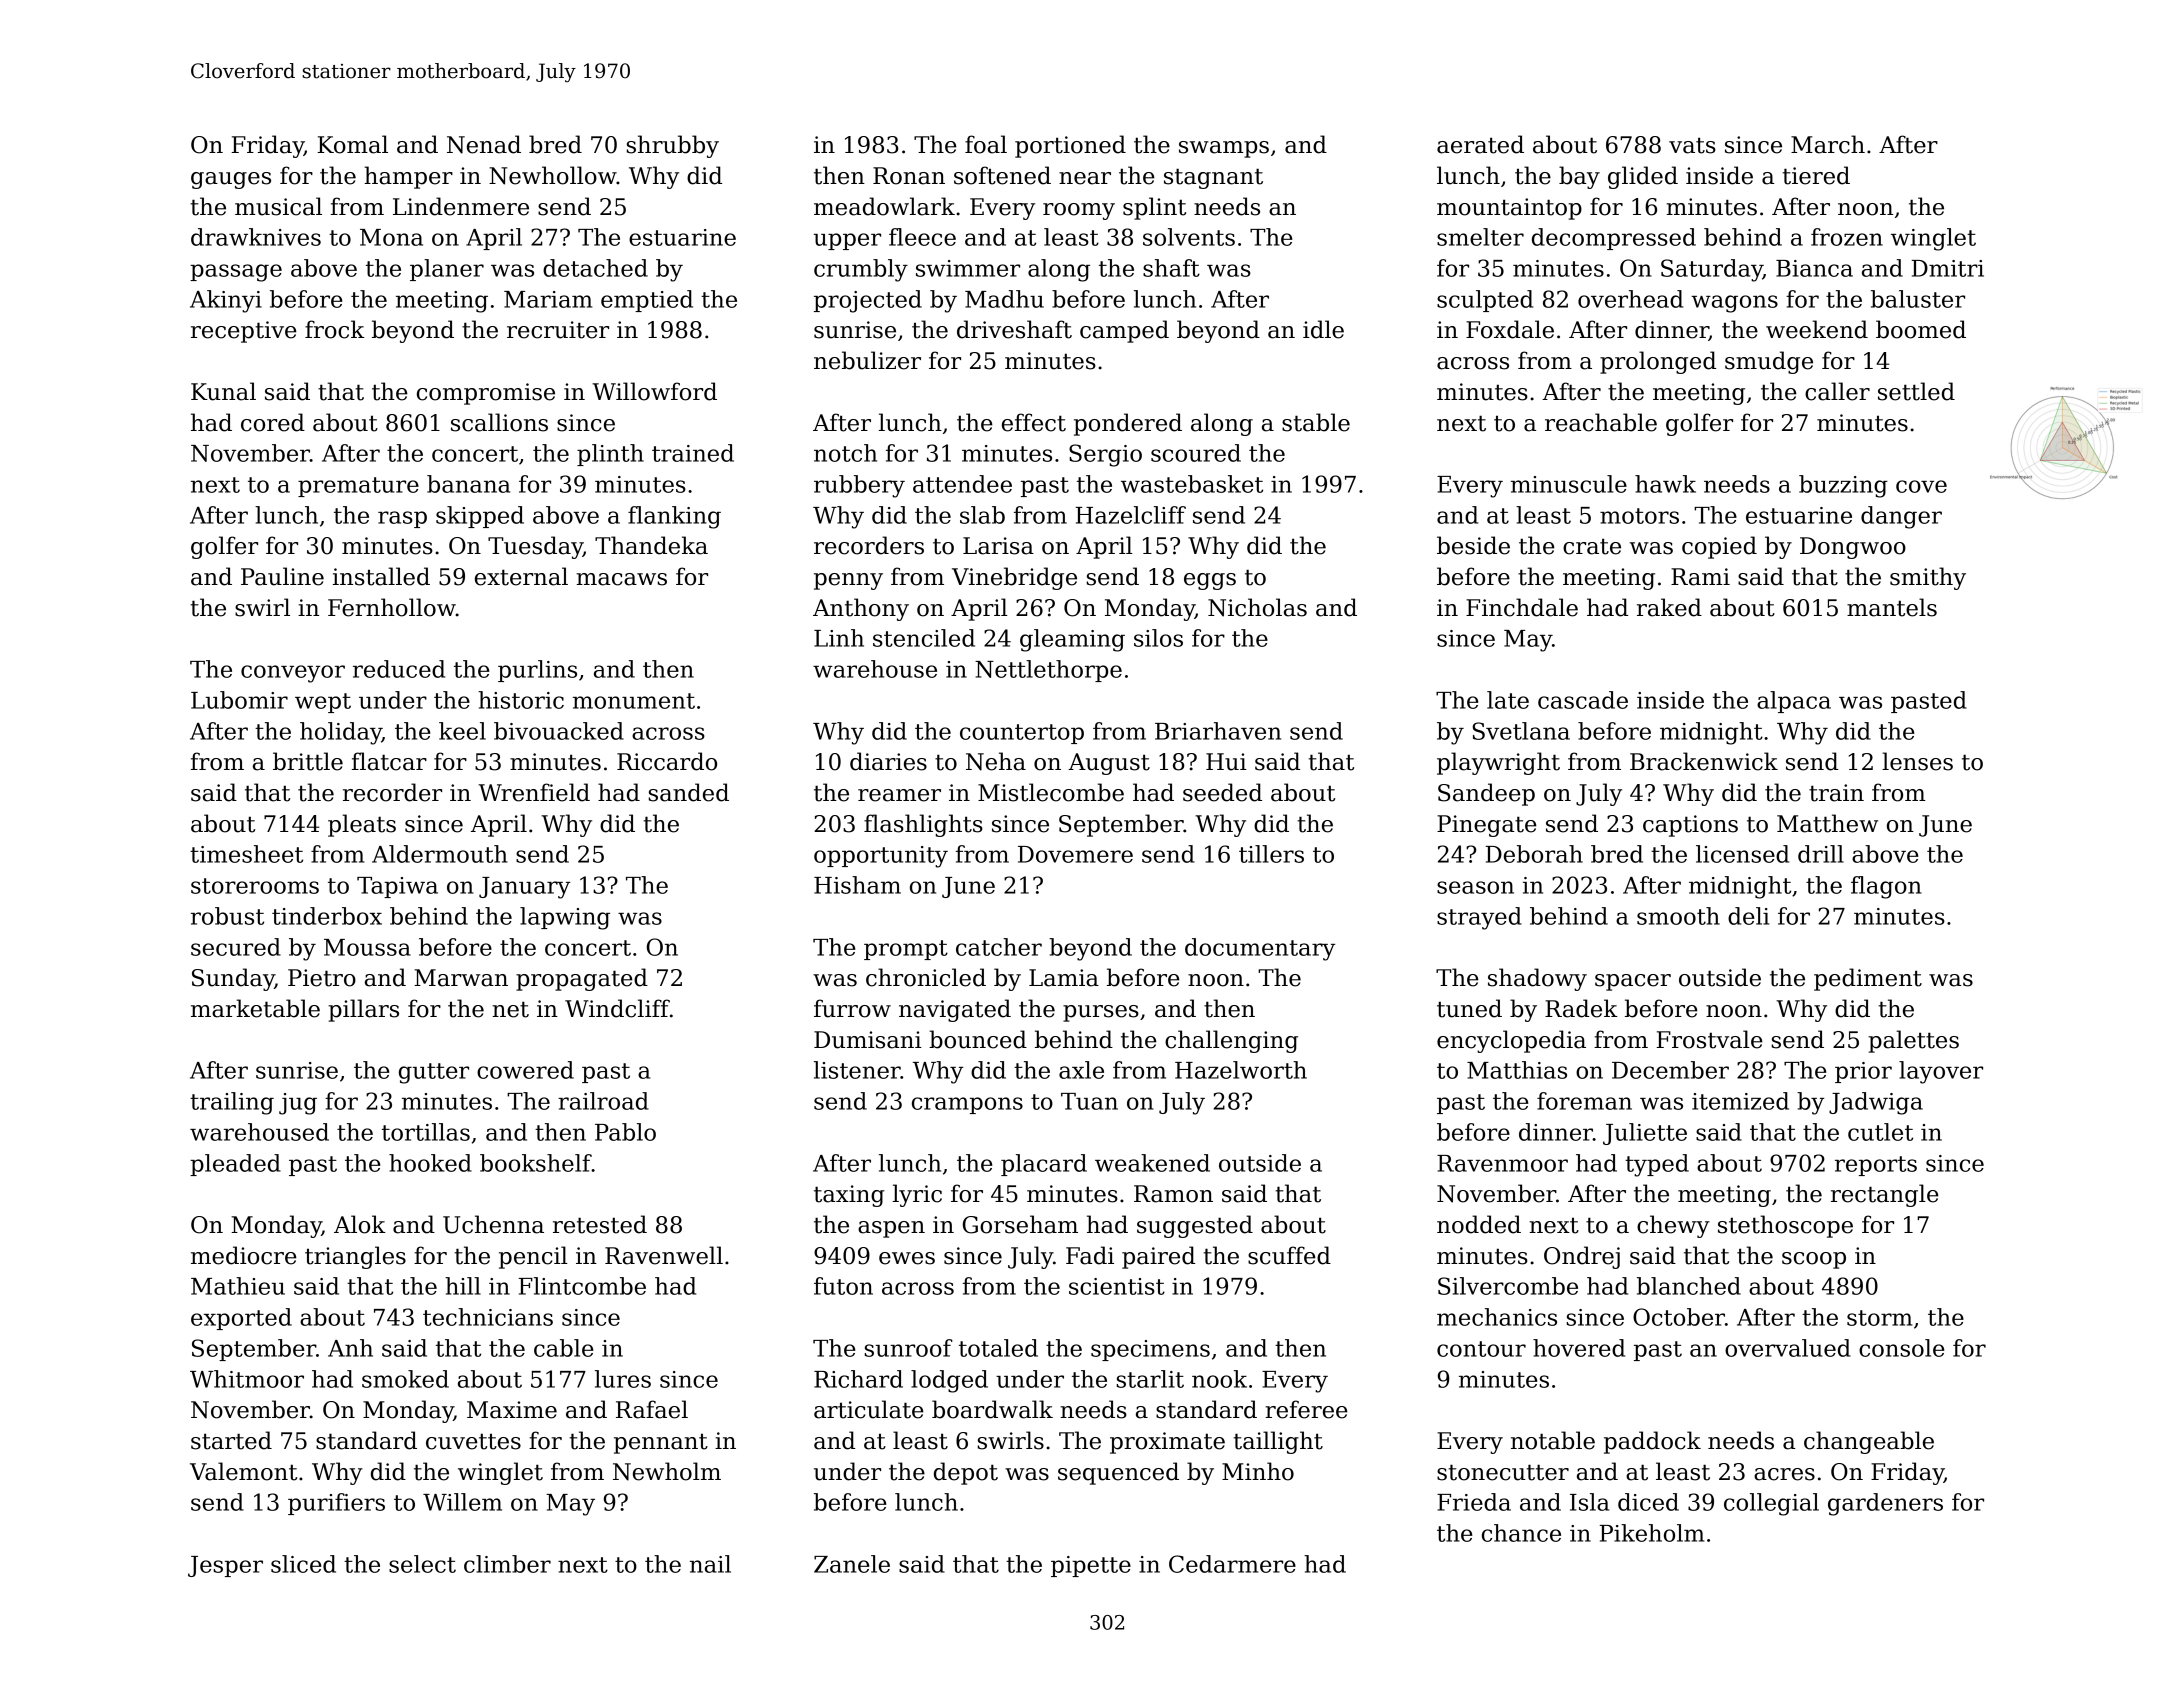 This screenshot has width=2178, height=1683. What do you see at coordinates (1479, 1224) in the screenshot?
I see `nodded` at bounding box center [1479, 1224].
